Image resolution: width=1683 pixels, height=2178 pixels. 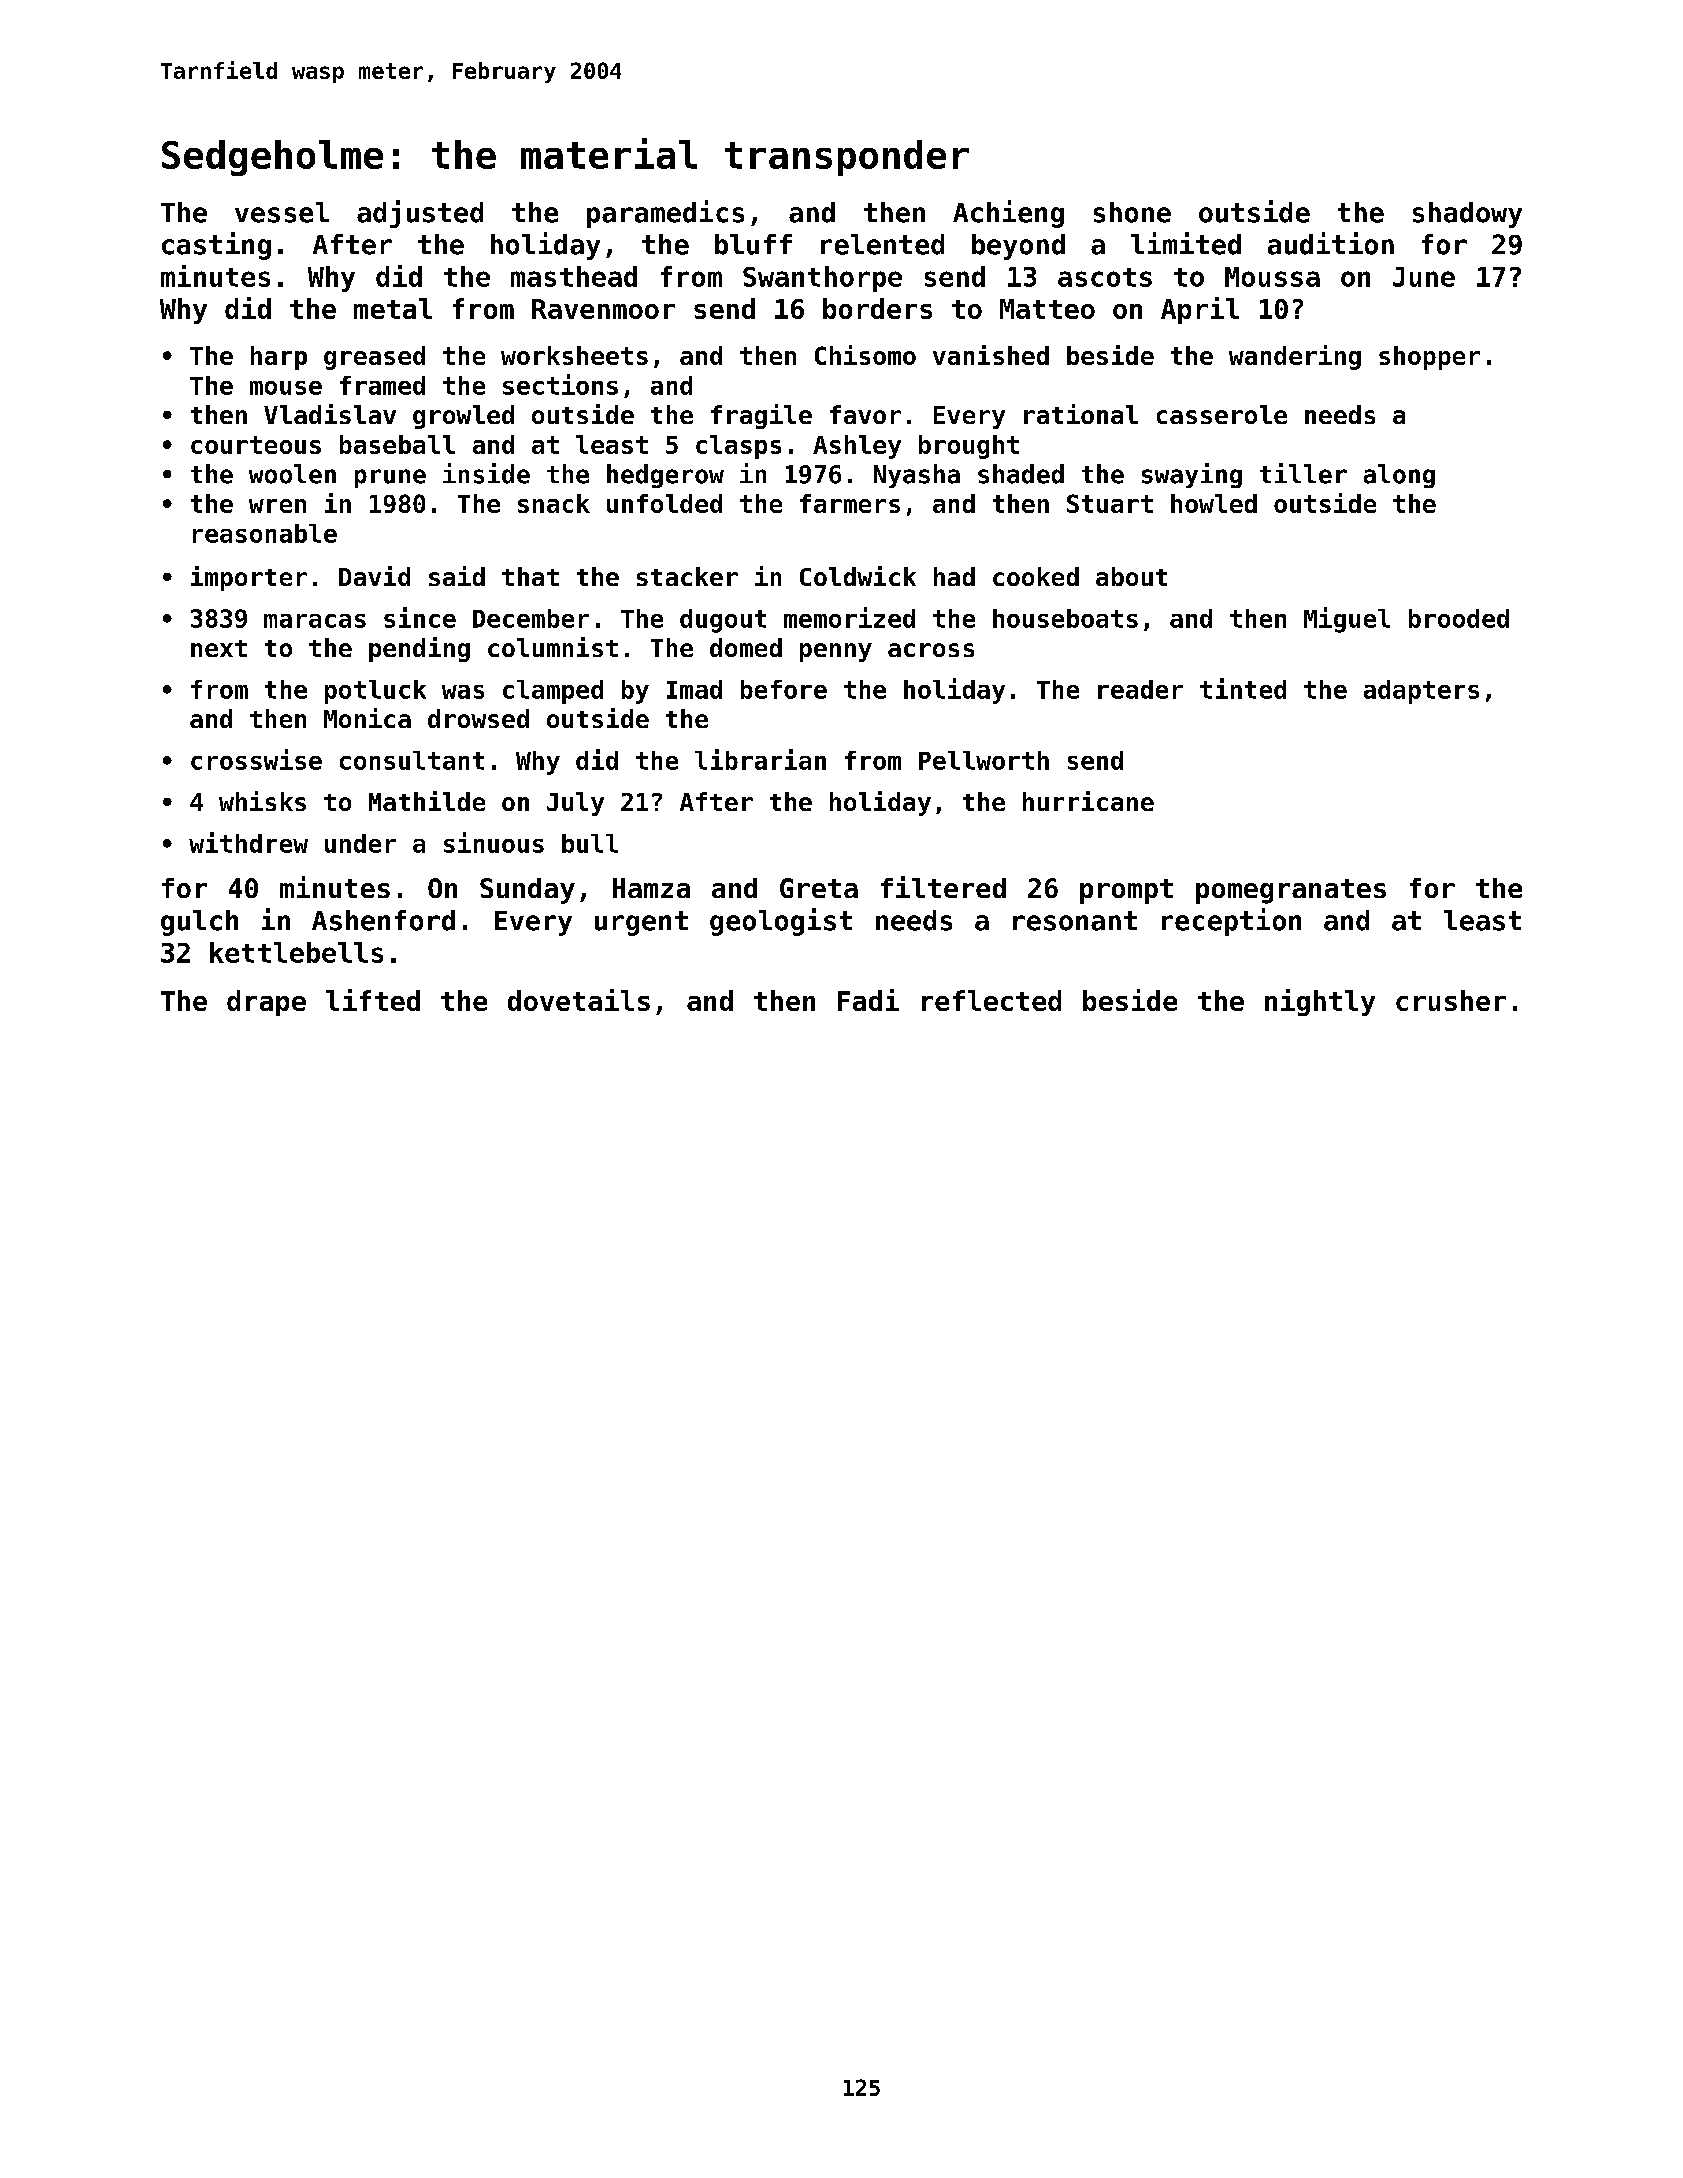 I want to click on shadowy, so click(x=1467, y=215).
